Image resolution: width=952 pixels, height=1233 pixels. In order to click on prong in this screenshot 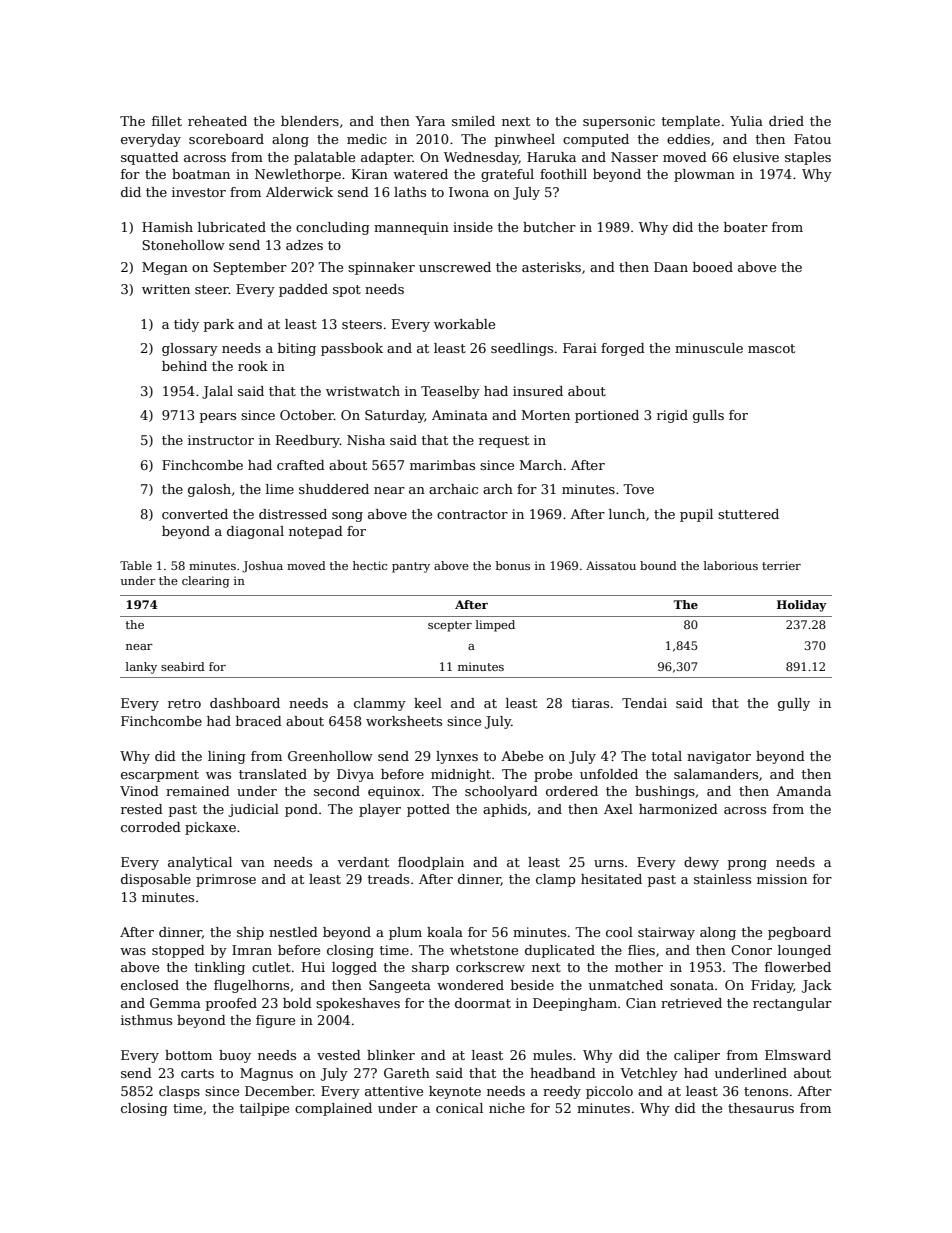, I will do `click(747, 865)`.
